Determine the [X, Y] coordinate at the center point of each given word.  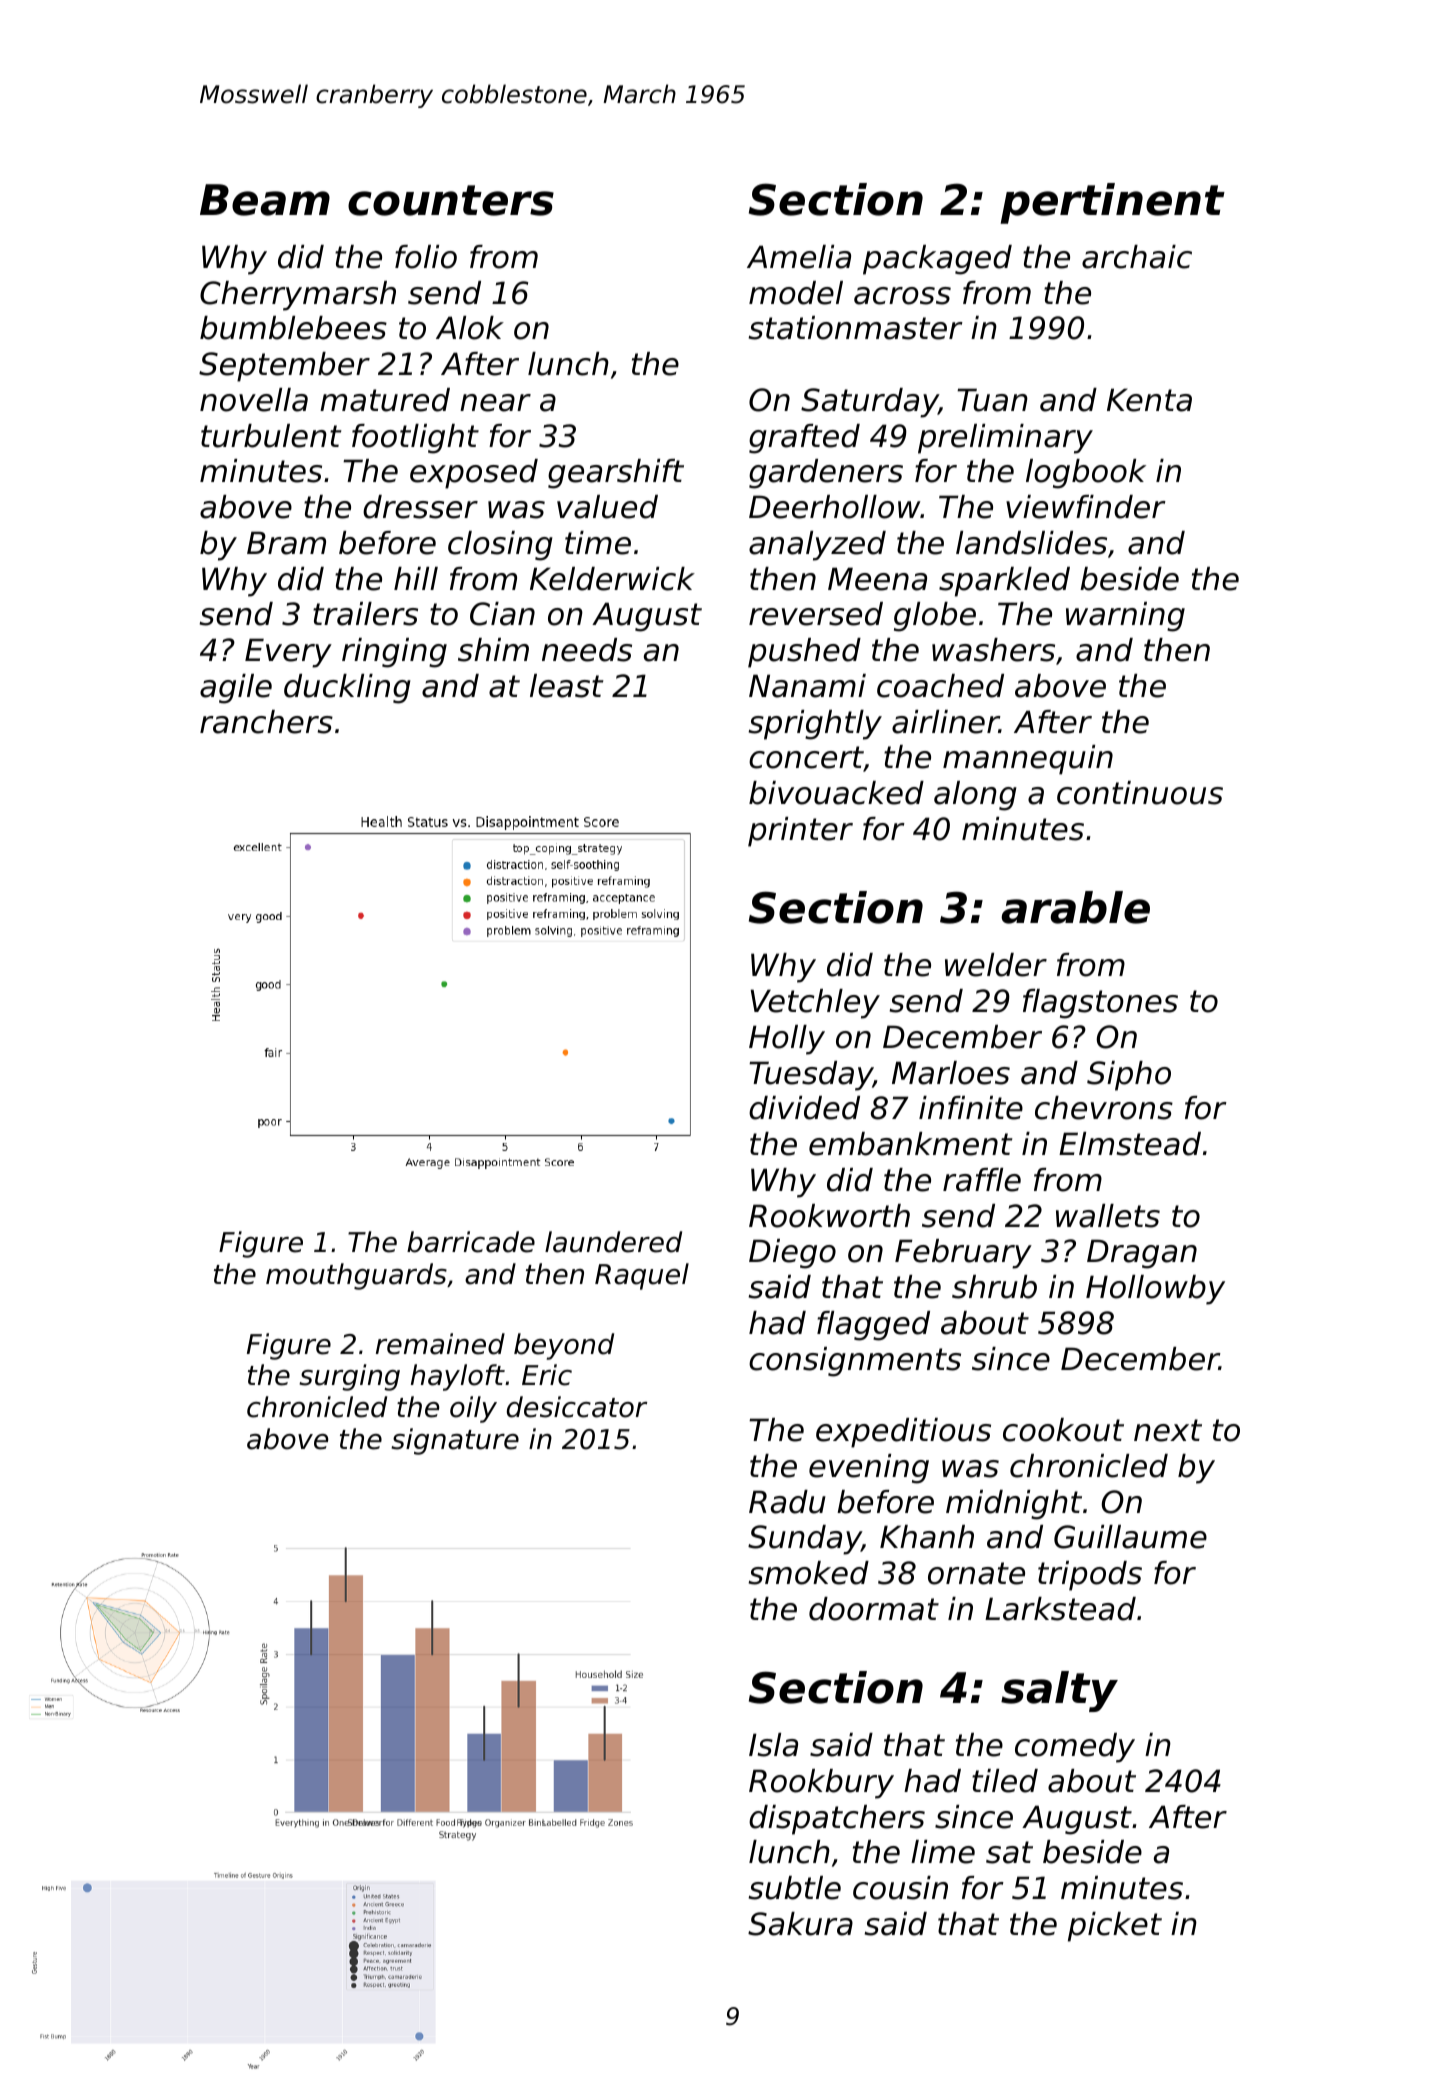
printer [800, 832]
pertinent [1112, 203]
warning [1125, 617]
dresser [420, 507]
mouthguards [356, 1276]
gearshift [616, 474]
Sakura [800, 1924]
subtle [795, 1888]
